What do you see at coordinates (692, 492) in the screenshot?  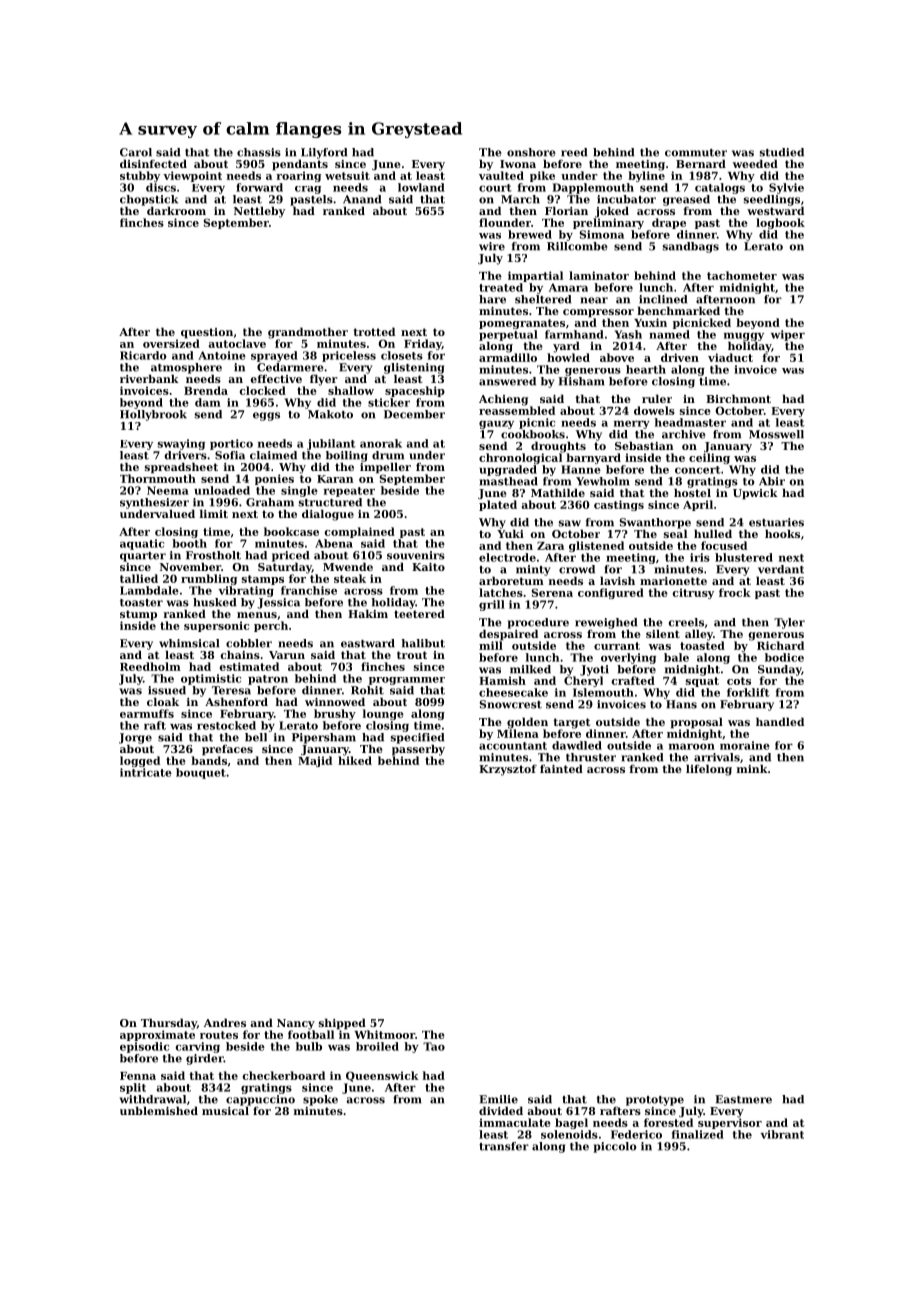 I see `hostel` at bounding box center [692, 492].
